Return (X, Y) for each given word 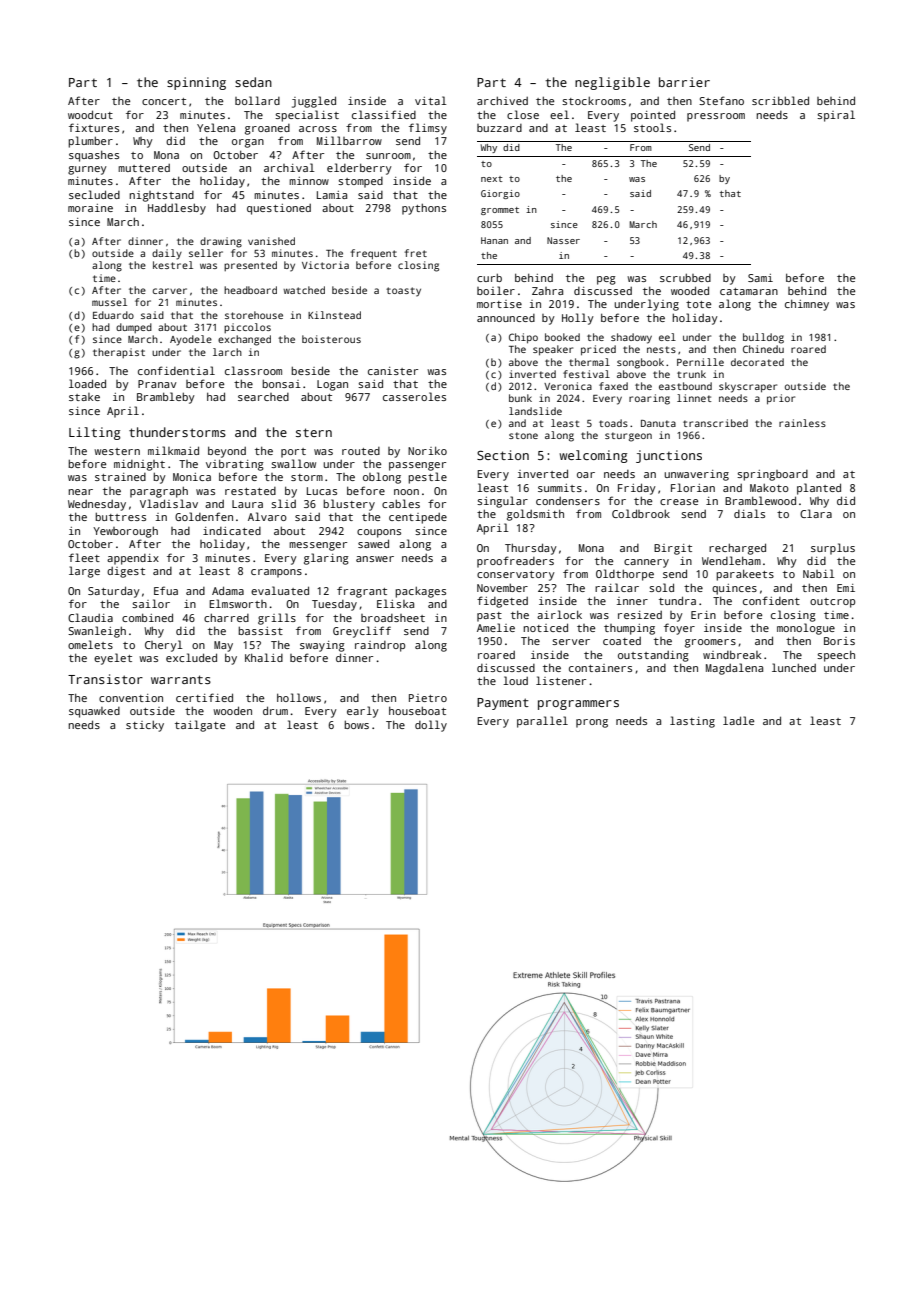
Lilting (94, 433)
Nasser (563, 240)
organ (248, 143)
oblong (382, 478)
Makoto (769, 488)
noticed (545, 627)
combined (147, 617)
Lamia (332, 195)
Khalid (264, 657)
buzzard (499, 128)
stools (652, 127)
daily (167, 254)
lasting (692, 722)
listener (561, 680)
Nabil (819, 573)
